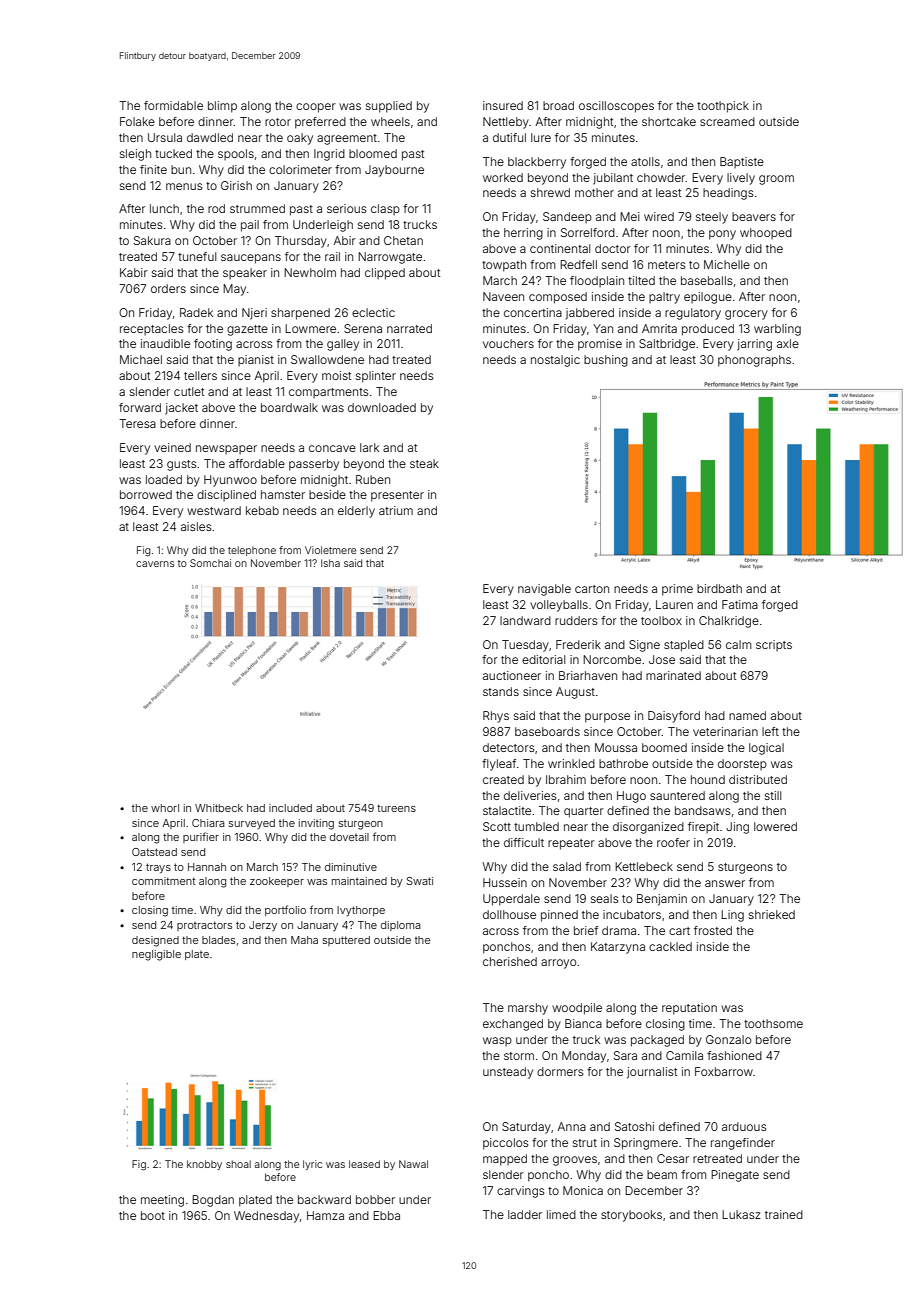 The height and width of the image is (1308, 924). Describe the element at coordinates (525, 620) in the image. I see `landward` at that location.
